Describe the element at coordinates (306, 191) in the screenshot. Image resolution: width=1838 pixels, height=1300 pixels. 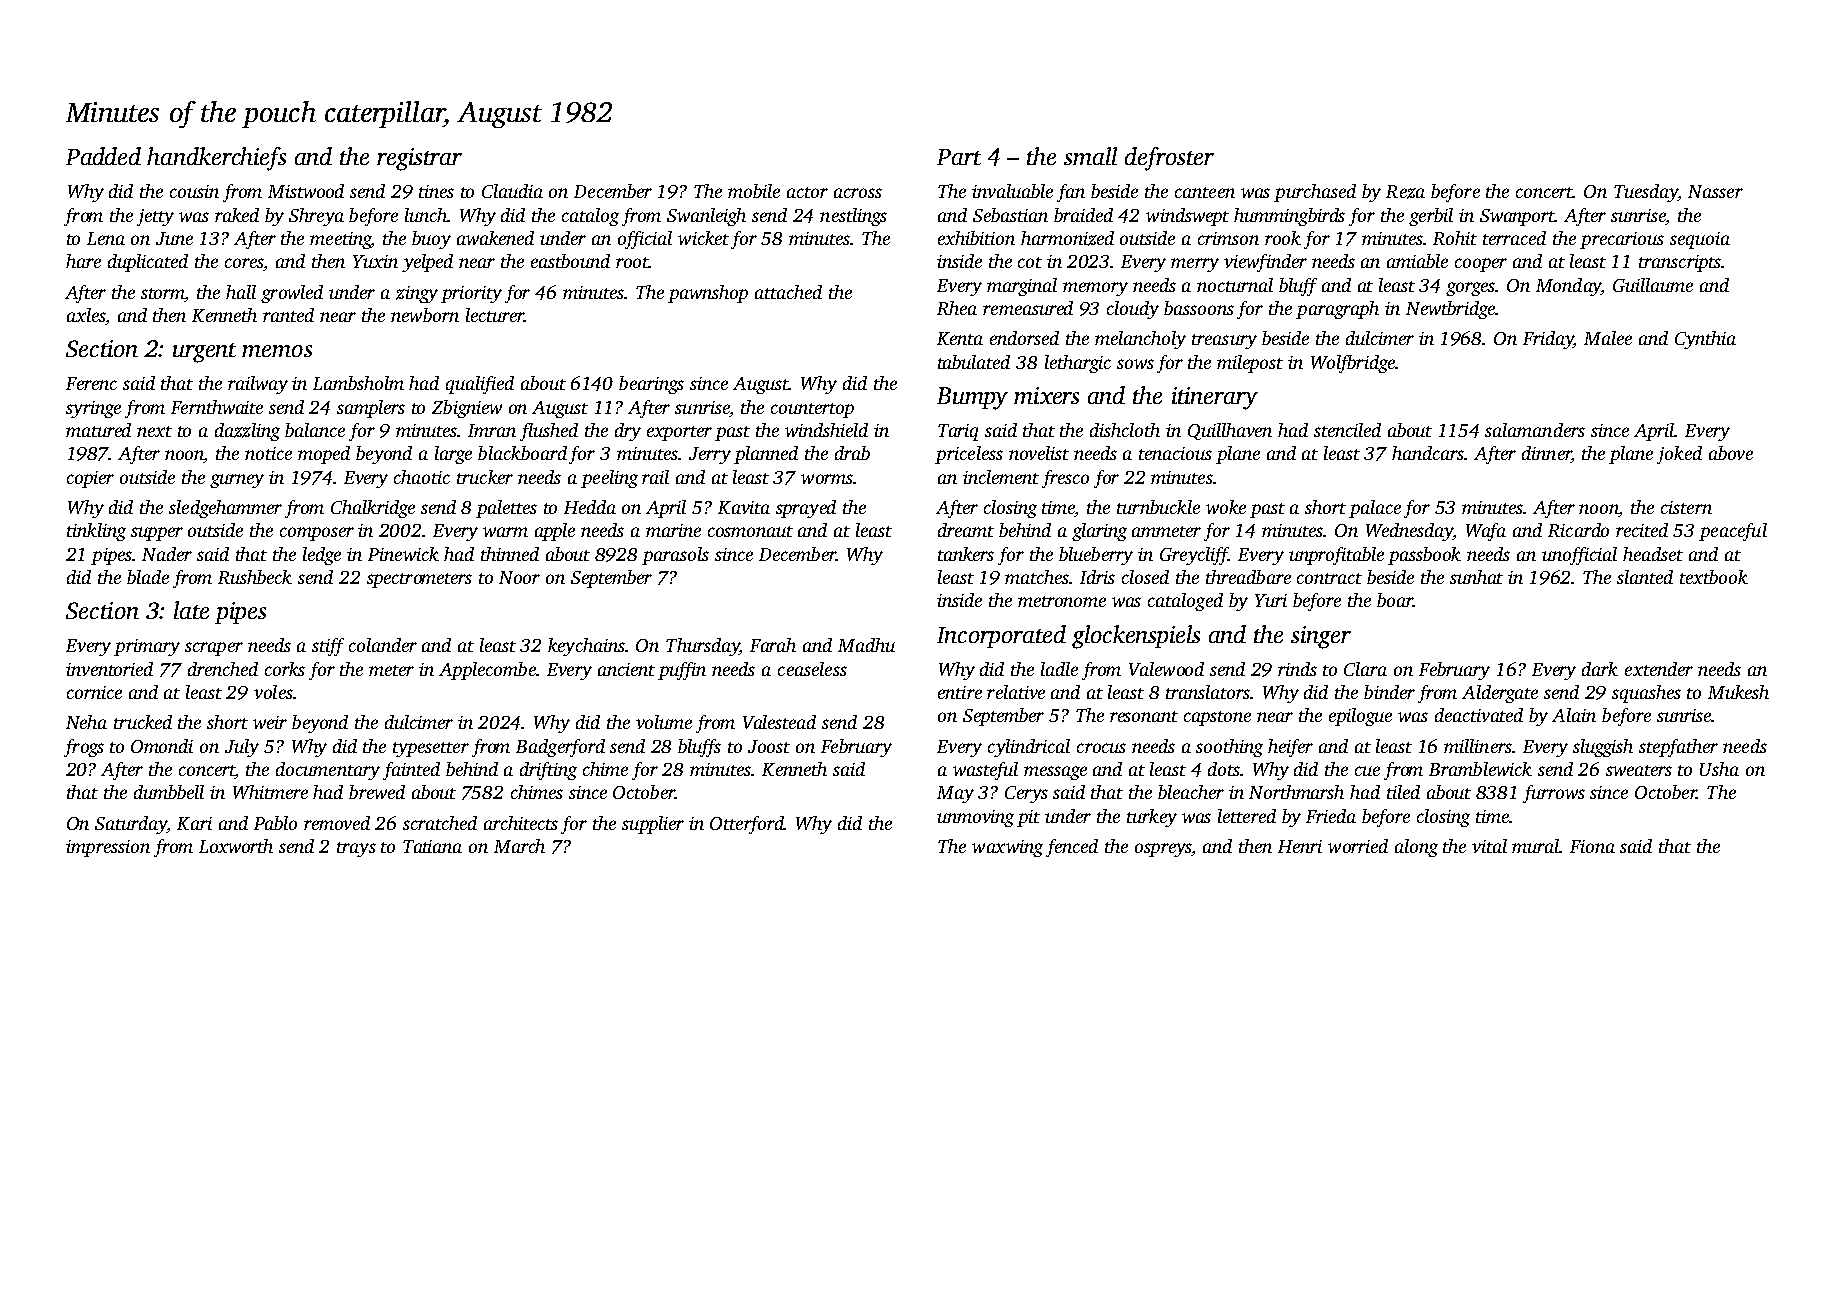
I see `Mistwood` at that location.
